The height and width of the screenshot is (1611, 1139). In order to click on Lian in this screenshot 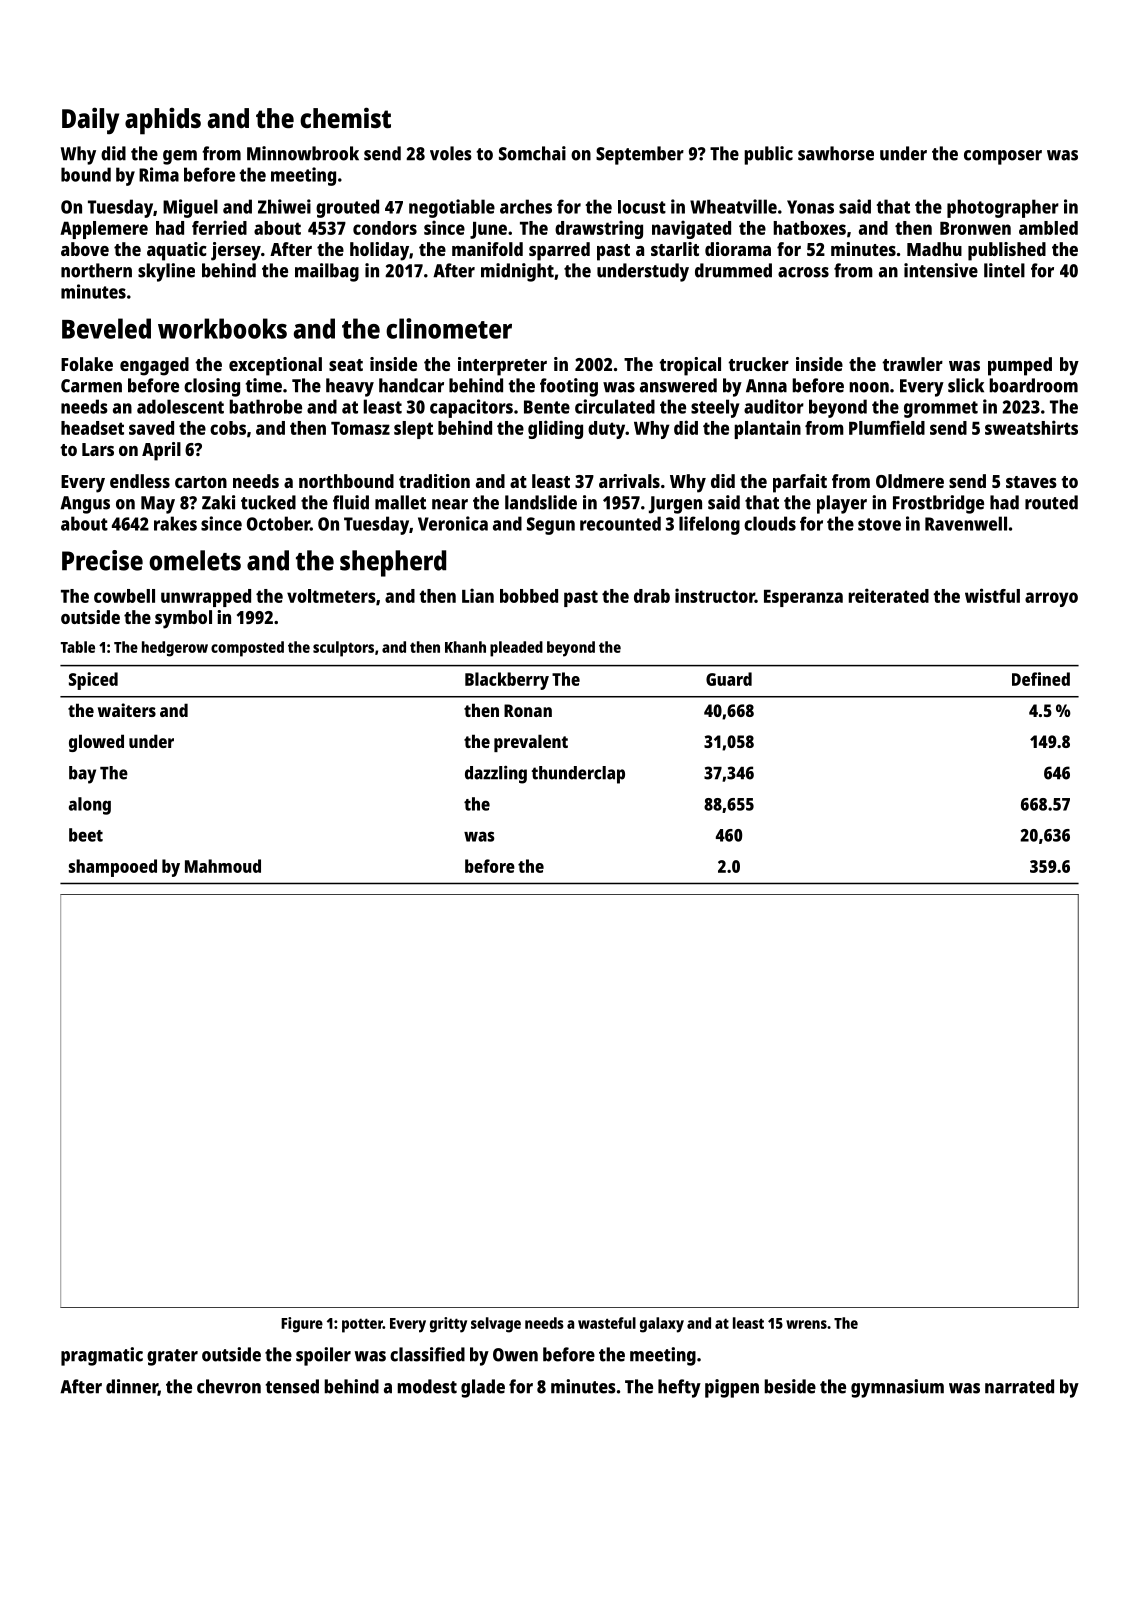, I will do `click(478, 595)`.
